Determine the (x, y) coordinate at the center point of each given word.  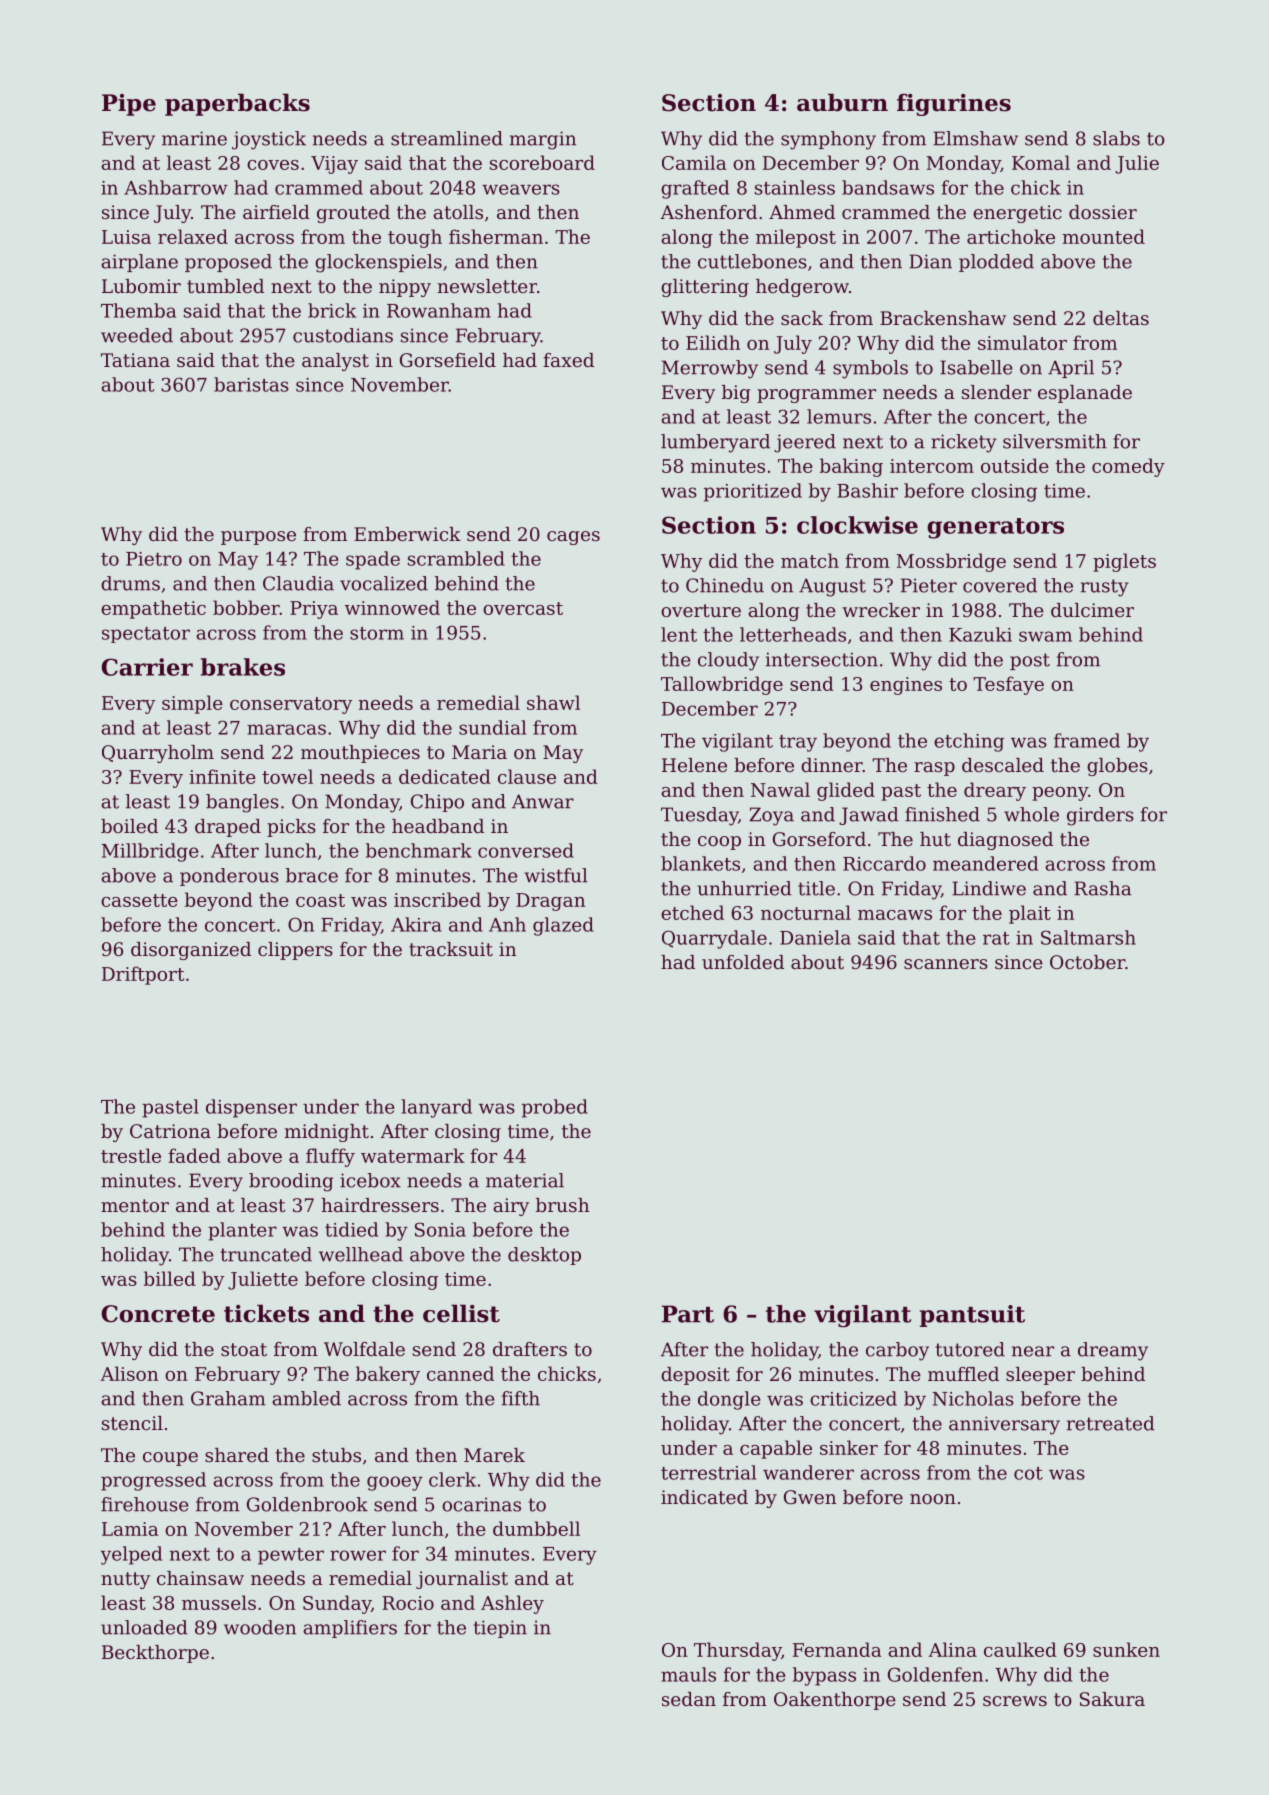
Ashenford (708, 212)
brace (312, 875)
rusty (1105, 588)
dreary (995, 791)
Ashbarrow (176, 187)
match (810, 560)
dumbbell (536, 1528)
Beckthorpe (155, 1654)
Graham (228, 1398)
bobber (246, 607)
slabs (1116, 138)
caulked (1020, 1649)
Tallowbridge (722, 685)
